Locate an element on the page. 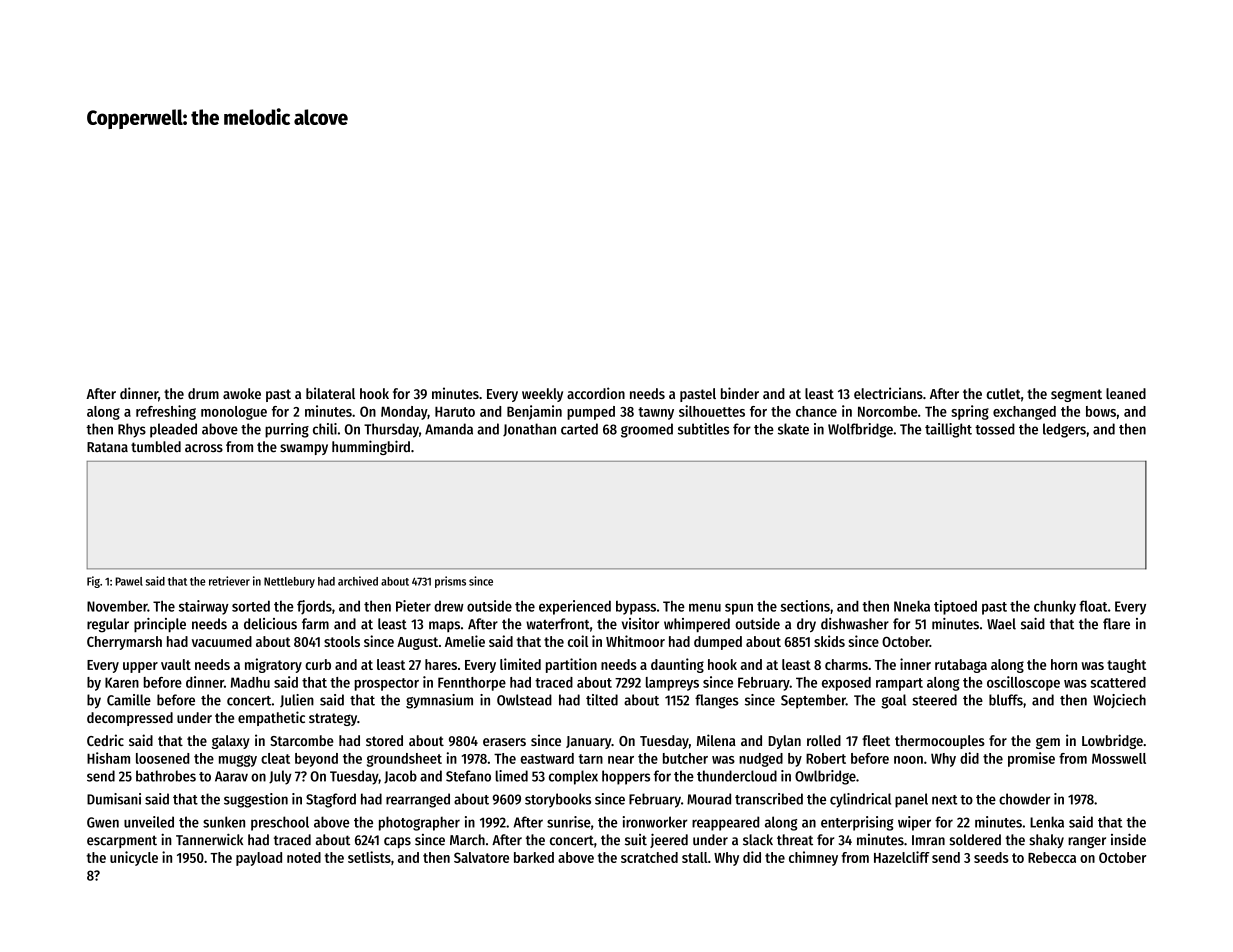 This image has height=952, width=1233. electricians is located at coordinates (888, 393).
